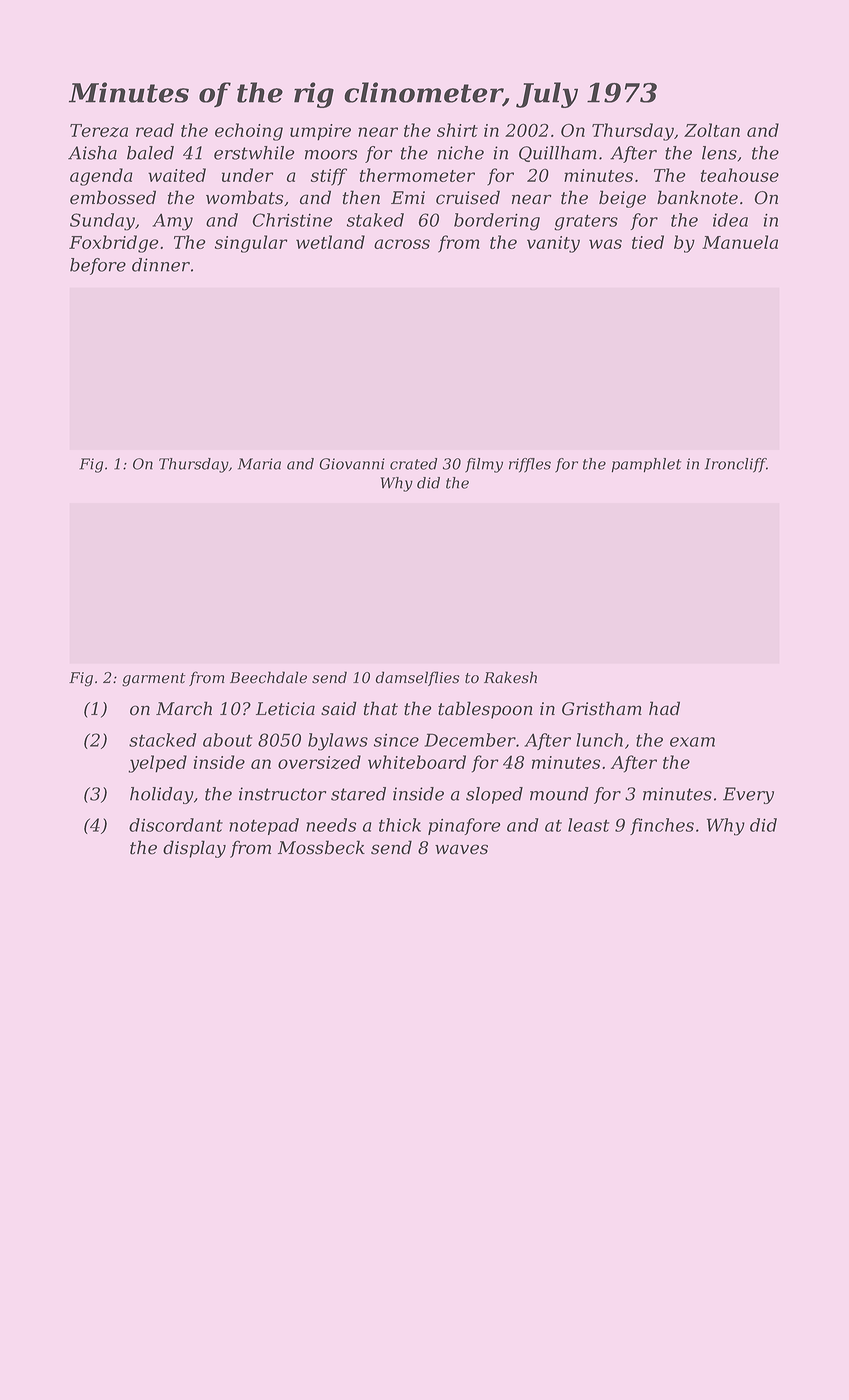 The width and height of the screenshot is (849, 1400). I want to click on yelped, so click(157, 764).
